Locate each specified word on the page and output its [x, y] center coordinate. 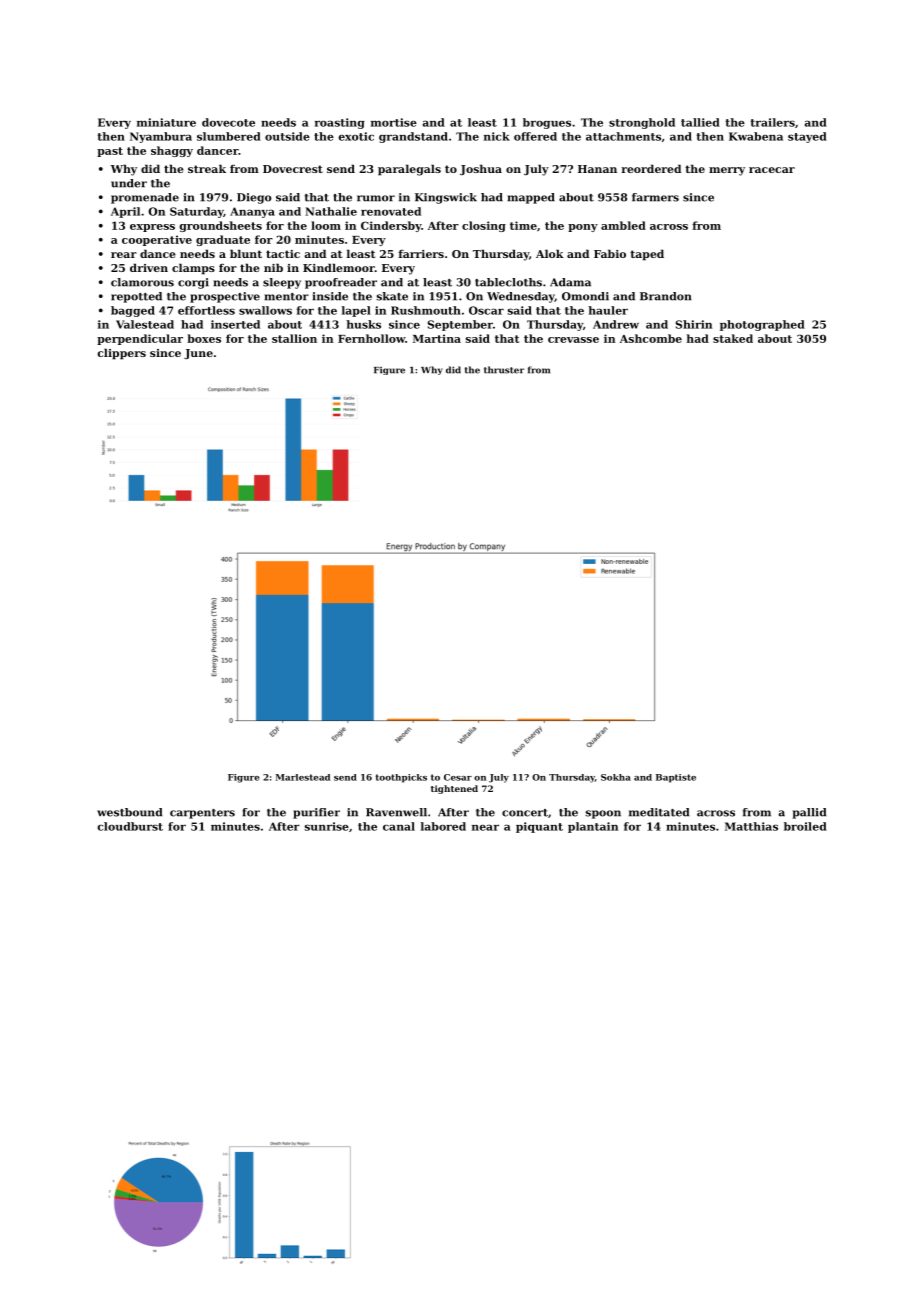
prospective [225, 297]
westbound [129, 812]
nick [497, 136]
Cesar [458, 777]
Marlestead [303, 777]
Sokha [616, 777]
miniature [166, 122]
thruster [504, 370]
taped [647, 255]
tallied [700, 122]
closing [484, 226]
